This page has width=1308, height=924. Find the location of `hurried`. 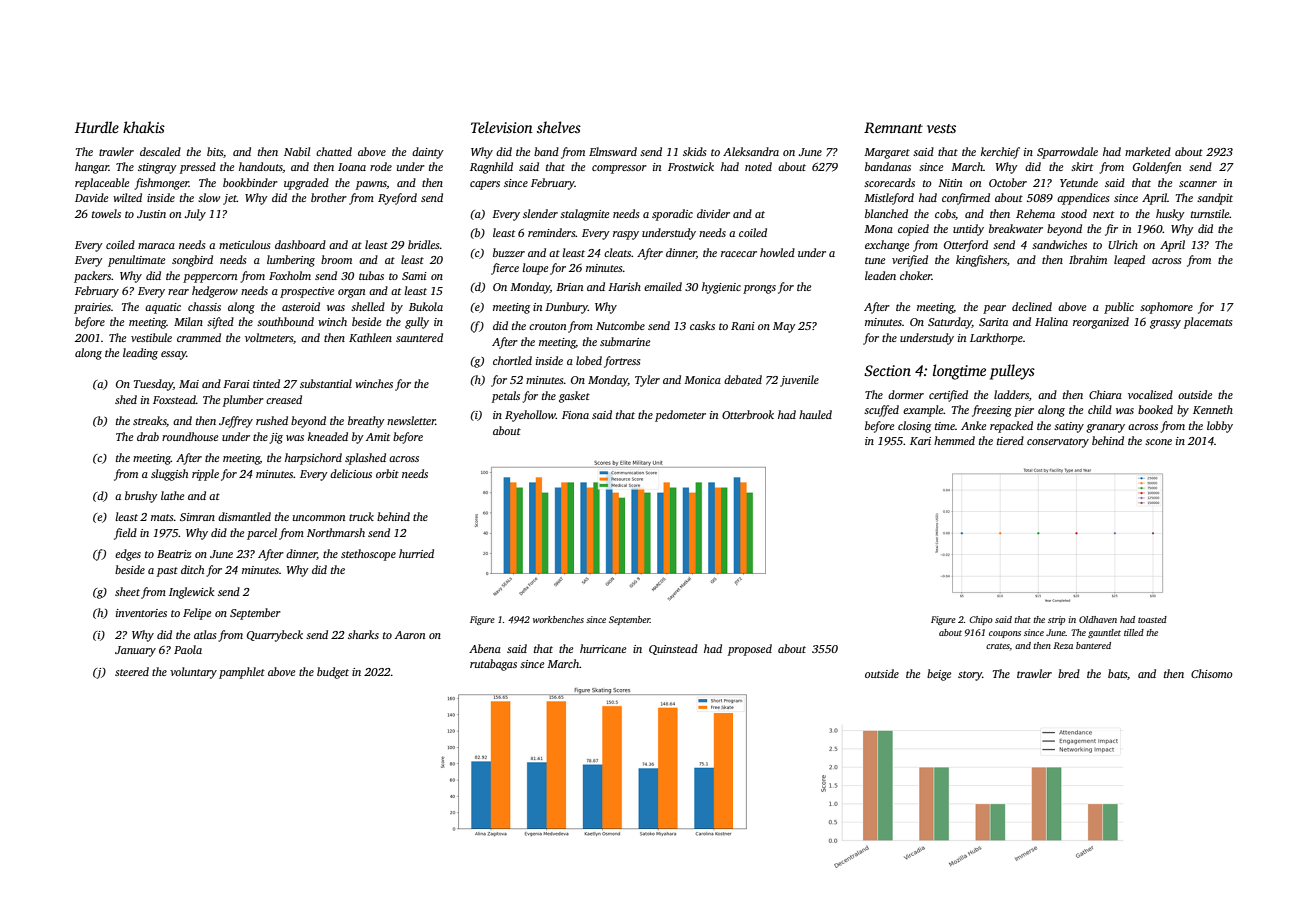

hurried is located at coordinates (416, 553).
